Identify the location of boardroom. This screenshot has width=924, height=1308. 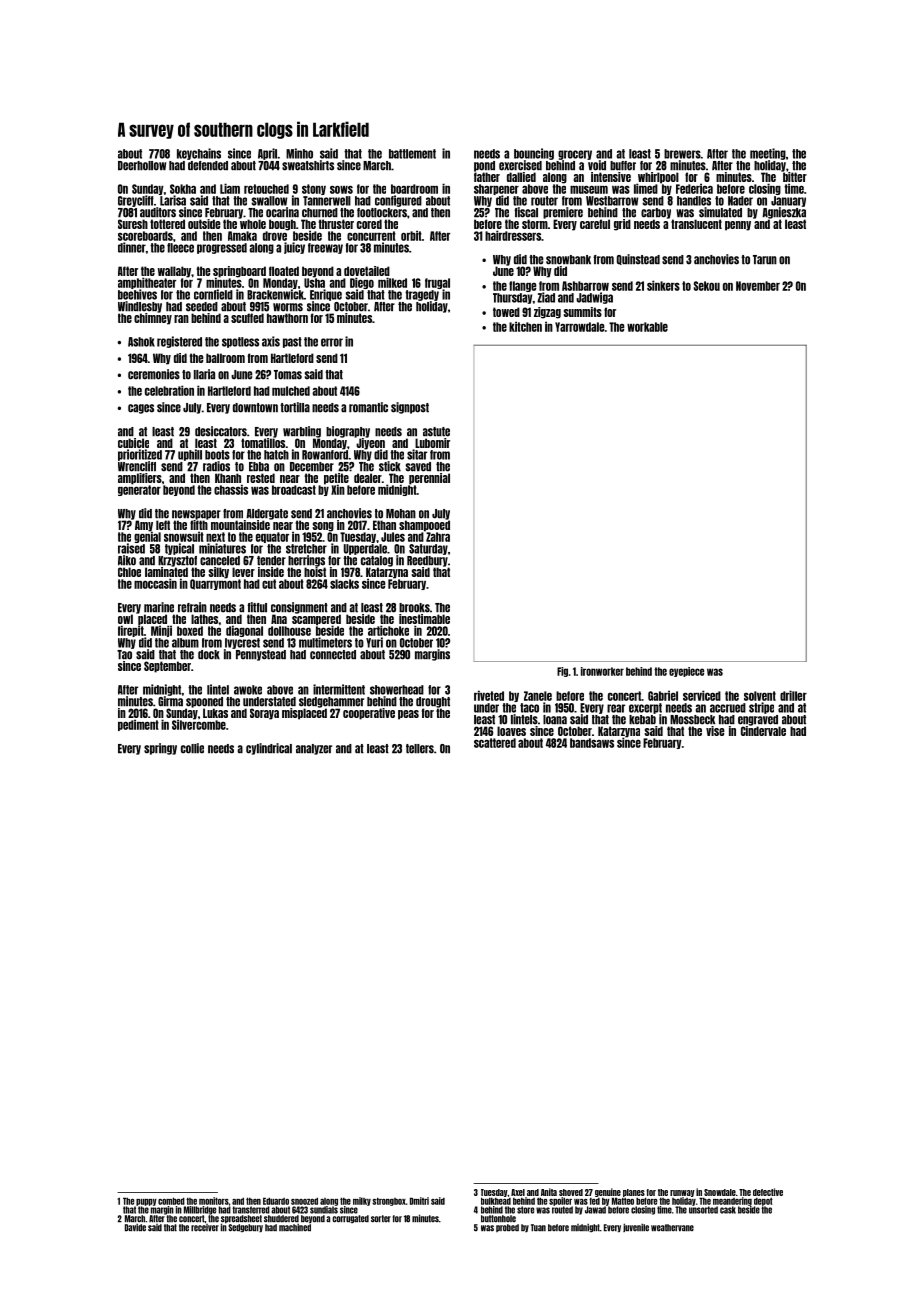
(414, 189).
